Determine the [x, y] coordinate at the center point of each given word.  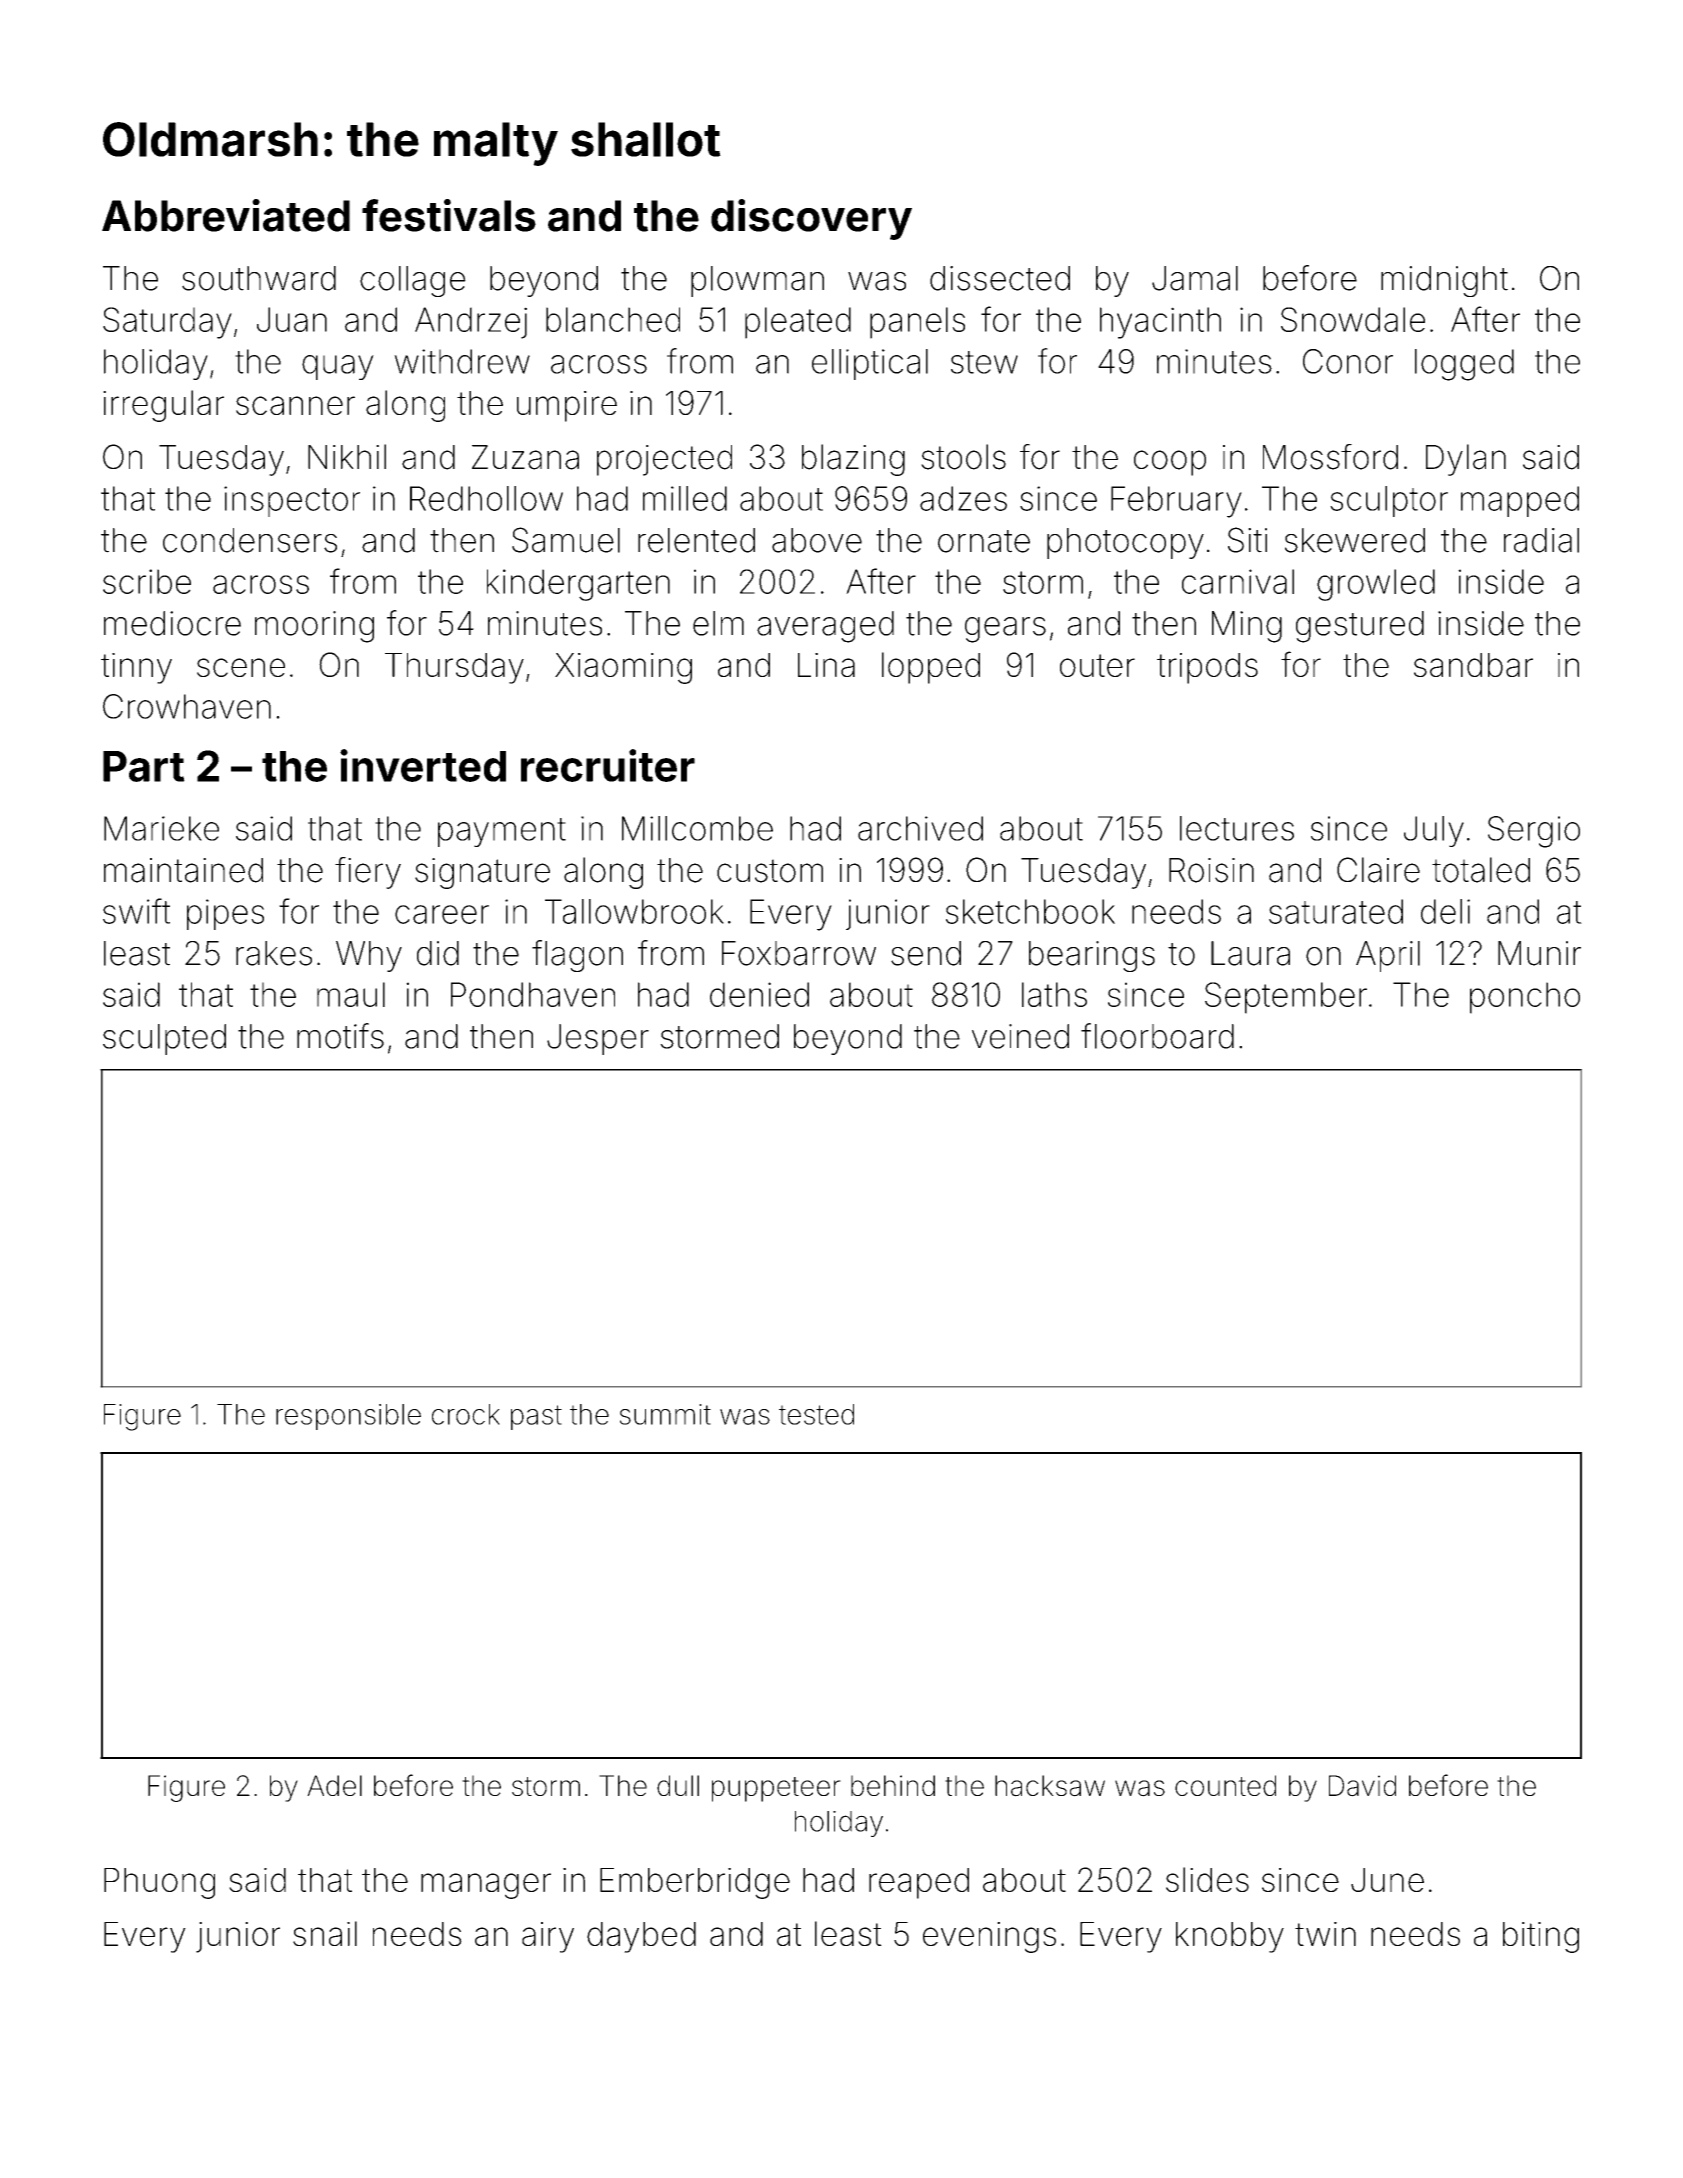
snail [325, 1933]
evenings [989, 1937]
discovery [811, 219]
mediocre [172, 623]
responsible [348, 1417]
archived [920, 828]
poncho [1525, 998]
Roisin [1211, 870]
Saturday [167, 323]
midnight [1444, 281]
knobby [1230, 1937]
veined [1020, 1036]
